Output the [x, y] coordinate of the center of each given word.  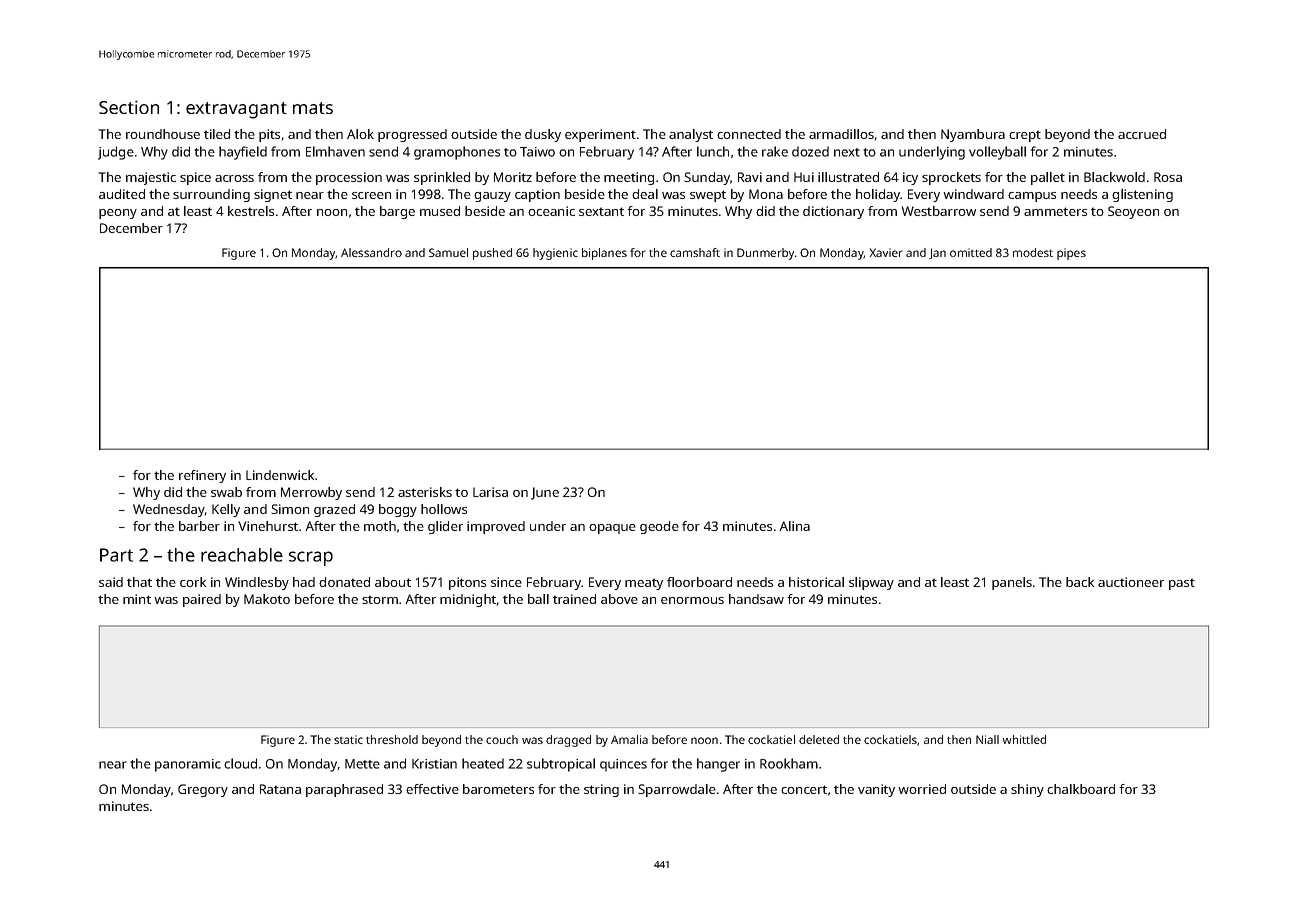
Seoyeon [1133, 212]
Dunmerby [765, 254]
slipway [871, 583]
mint [137, 599]
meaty [644, 584]
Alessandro [371, 252]
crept [1025, 136]
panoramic [188, 765]
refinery [202, 476]
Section [129, 107]
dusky [543, 135]
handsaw [756, 599]
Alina [794, 526]
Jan [937, 253]
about [393, 582]
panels [1012, 583]
